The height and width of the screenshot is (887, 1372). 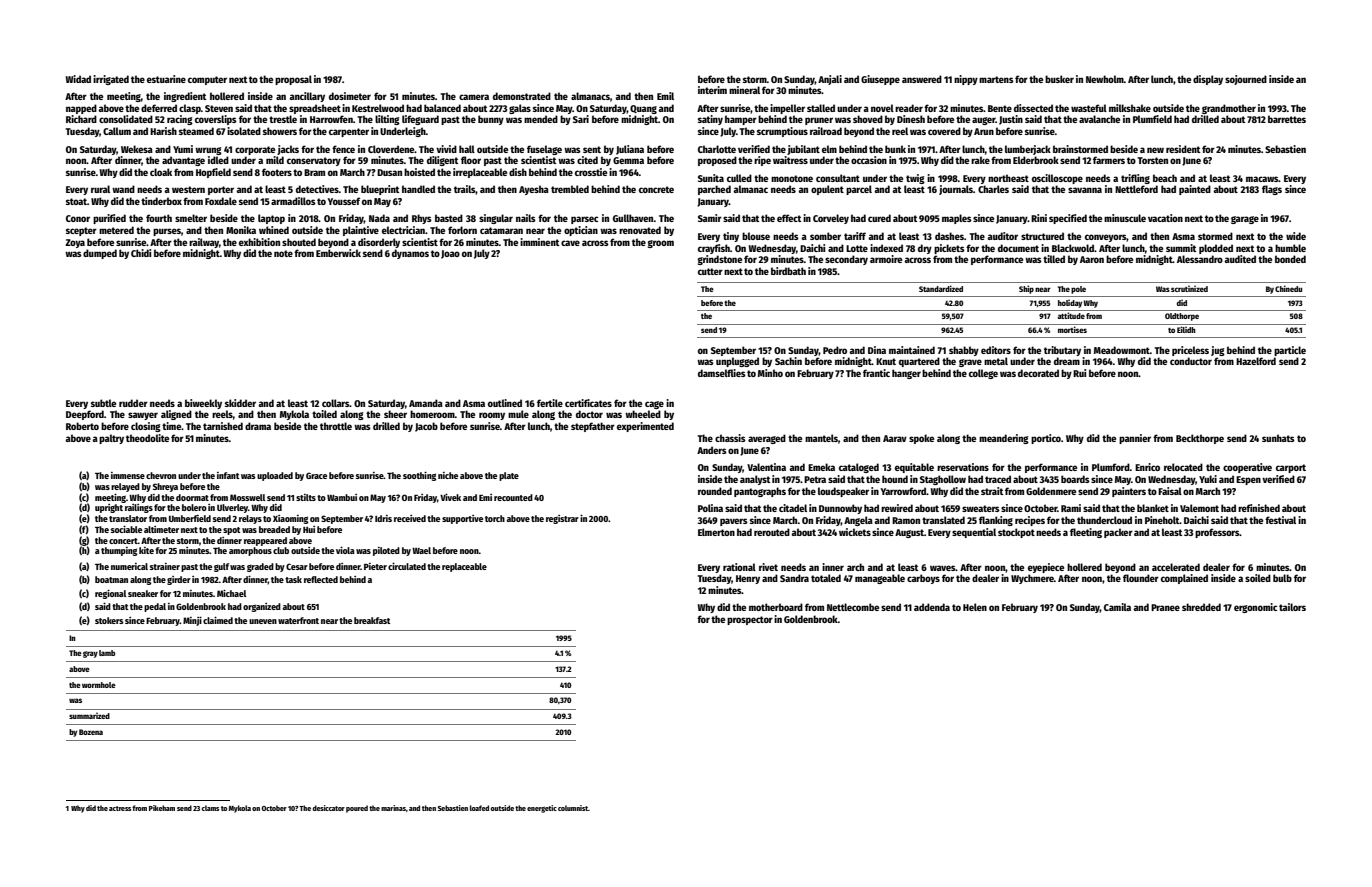 What do you see at coordinates (100, 254) in the screenshot?
I see `dumped` at bounding box center [100, 254].
